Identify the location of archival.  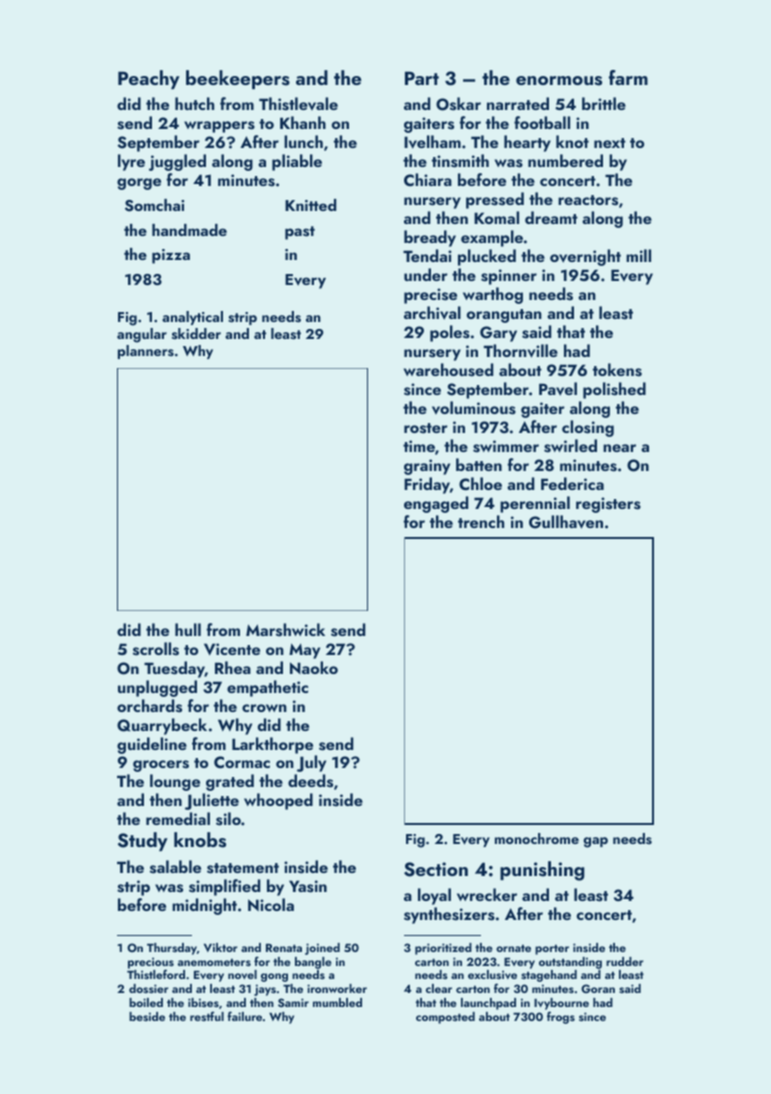
(432, 313).
